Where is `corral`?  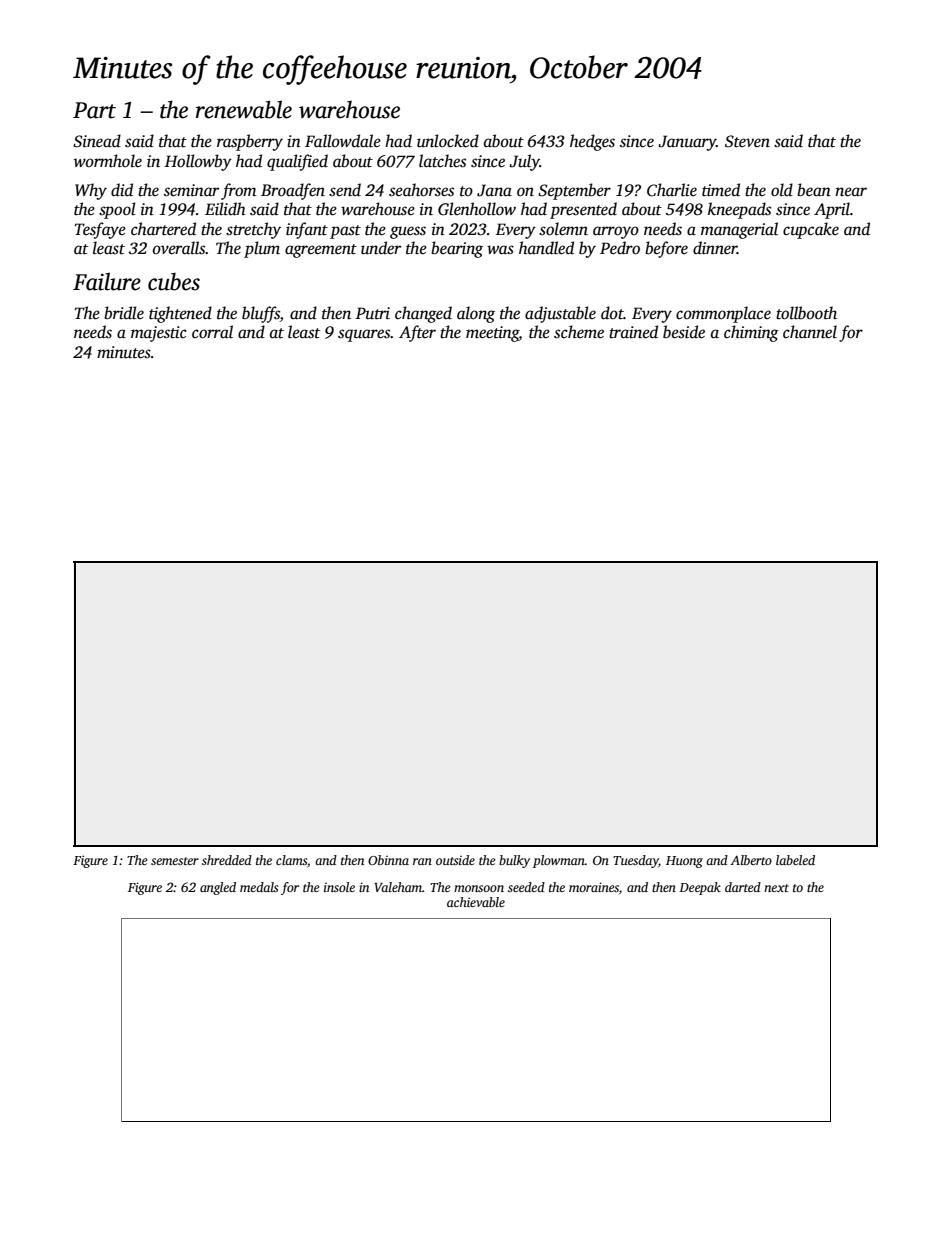 corral is located at coordinates (212, 332).
